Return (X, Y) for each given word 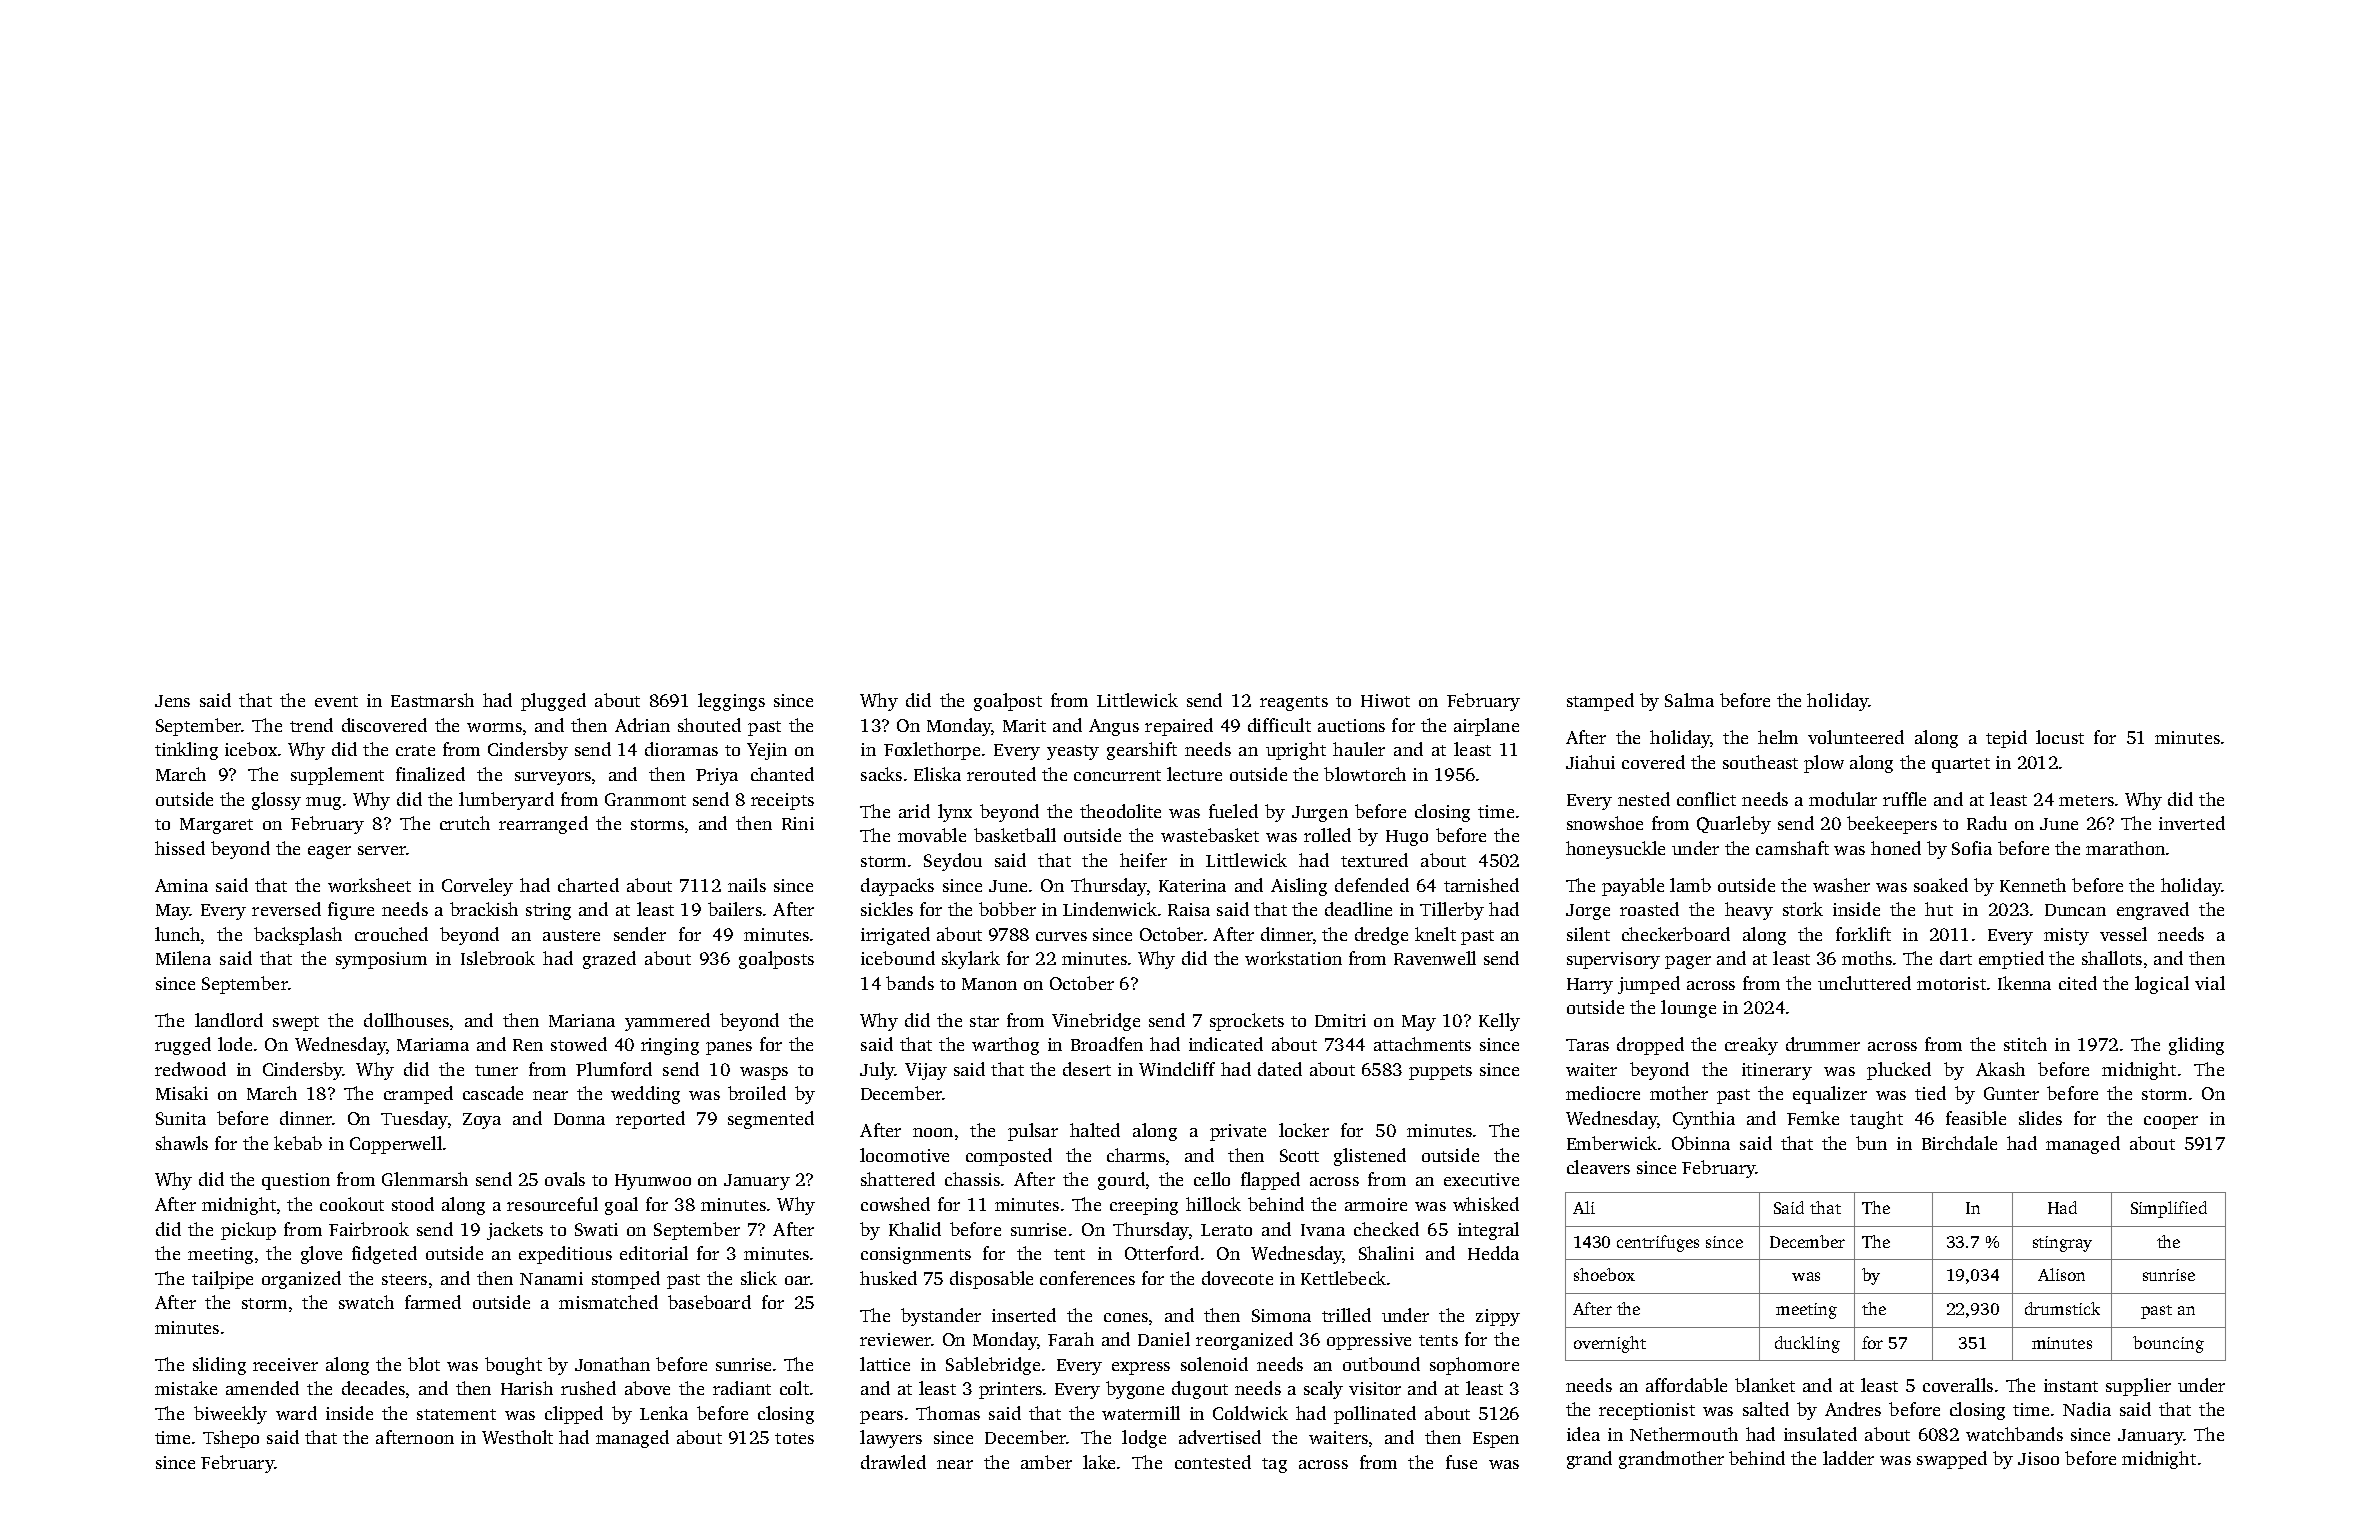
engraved (2153, 911)
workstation (1293, 958)
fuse (1461, 1462)
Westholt (517, 1437)
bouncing (2168, 1344)
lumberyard (506, 801)
